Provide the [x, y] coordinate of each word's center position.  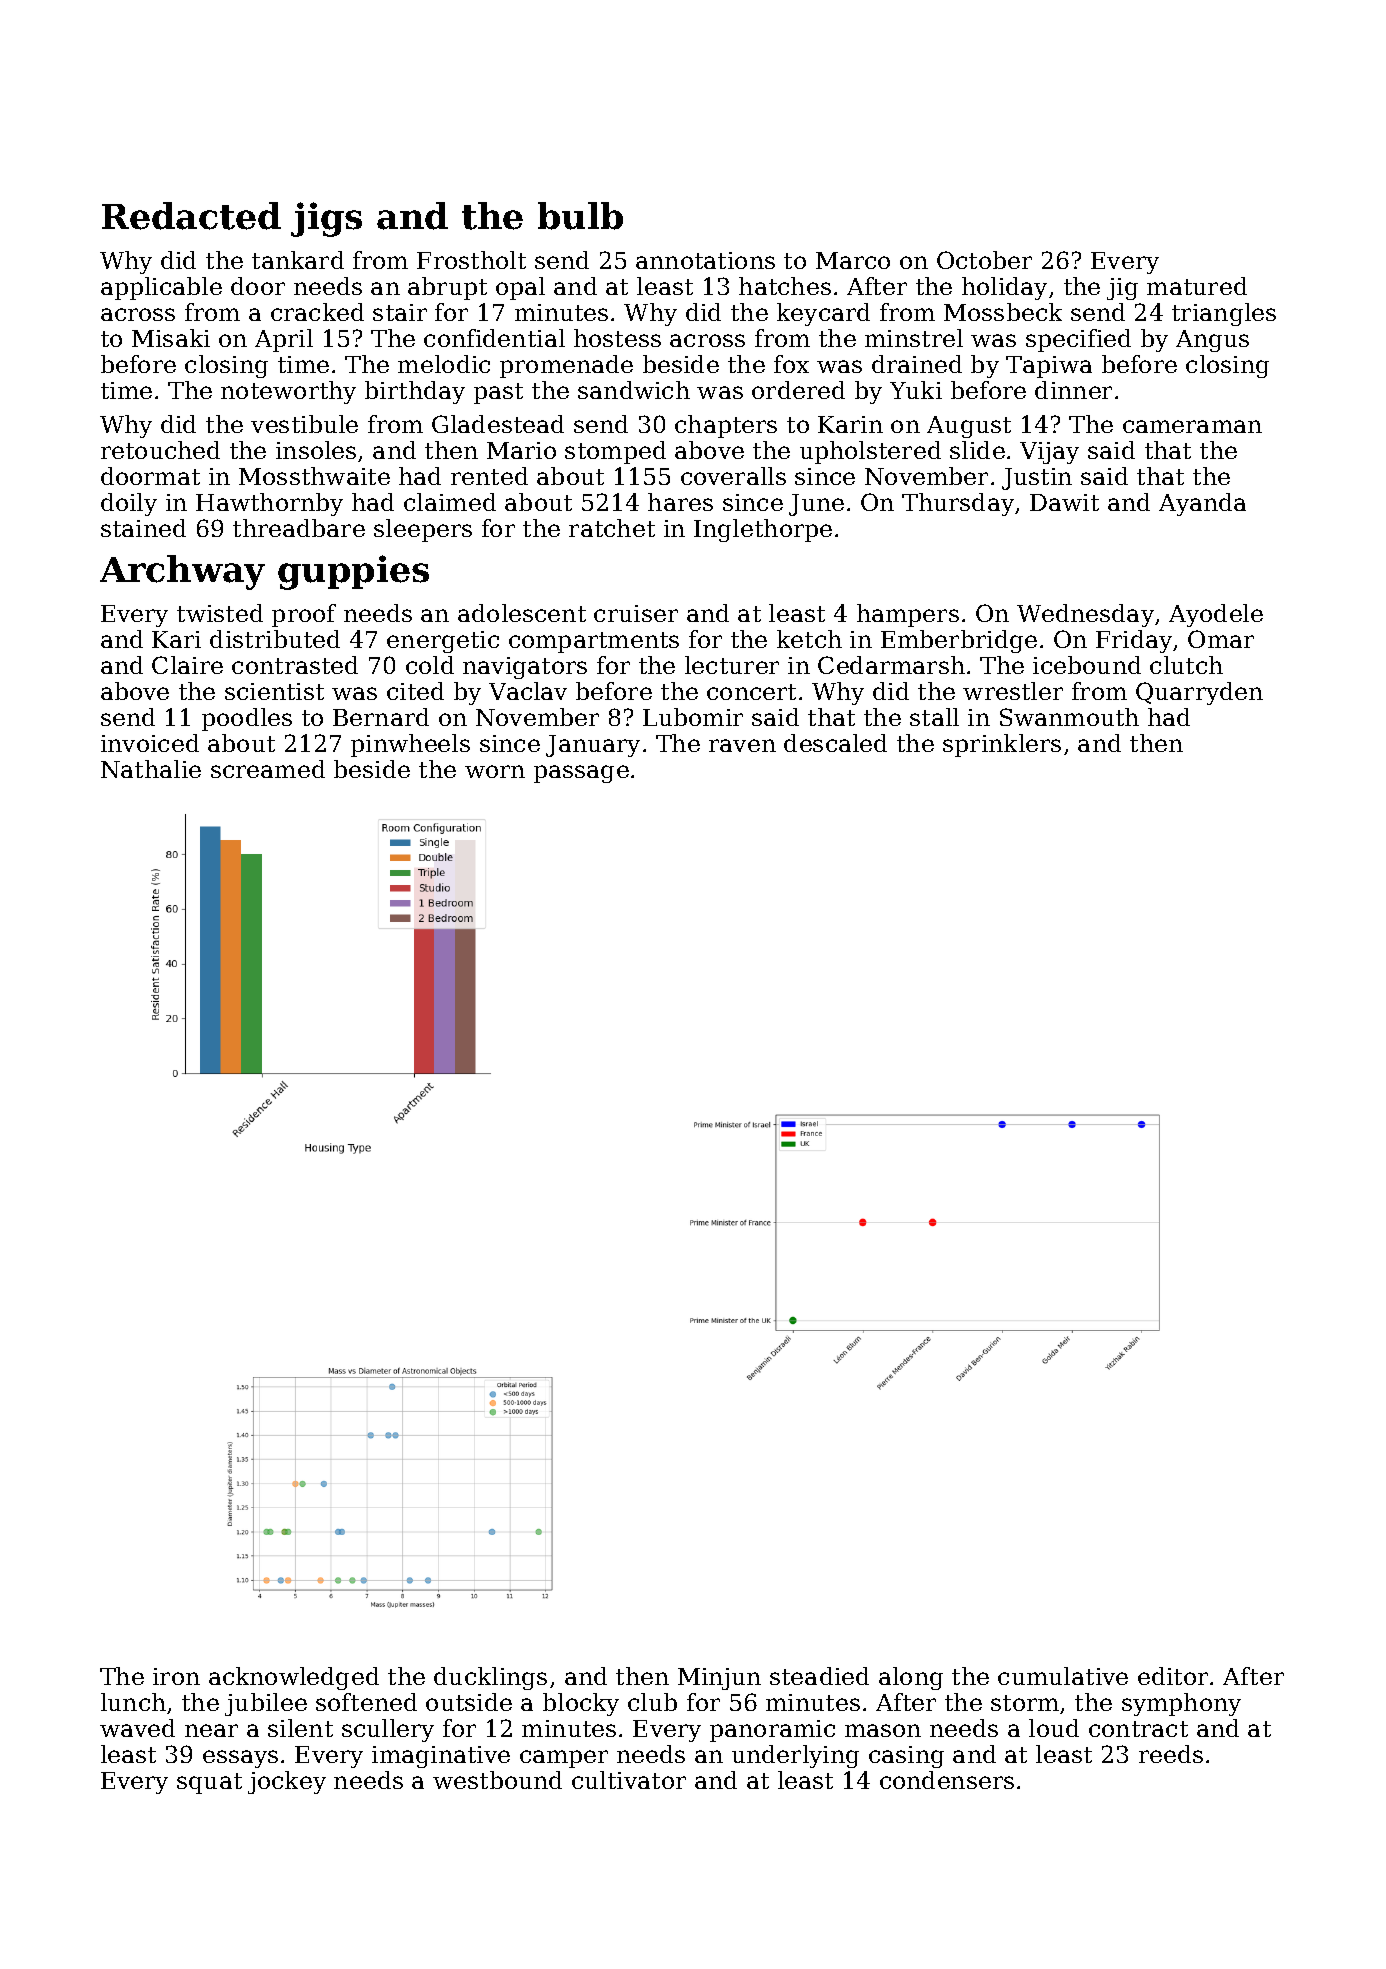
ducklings [490, 1678]
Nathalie [151, 769]
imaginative [441, 1757]
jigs [326, 219]
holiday [1004, 288]
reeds [1171, 1754]
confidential [494, 338]
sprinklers [1002, 745]
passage [581, 774]
